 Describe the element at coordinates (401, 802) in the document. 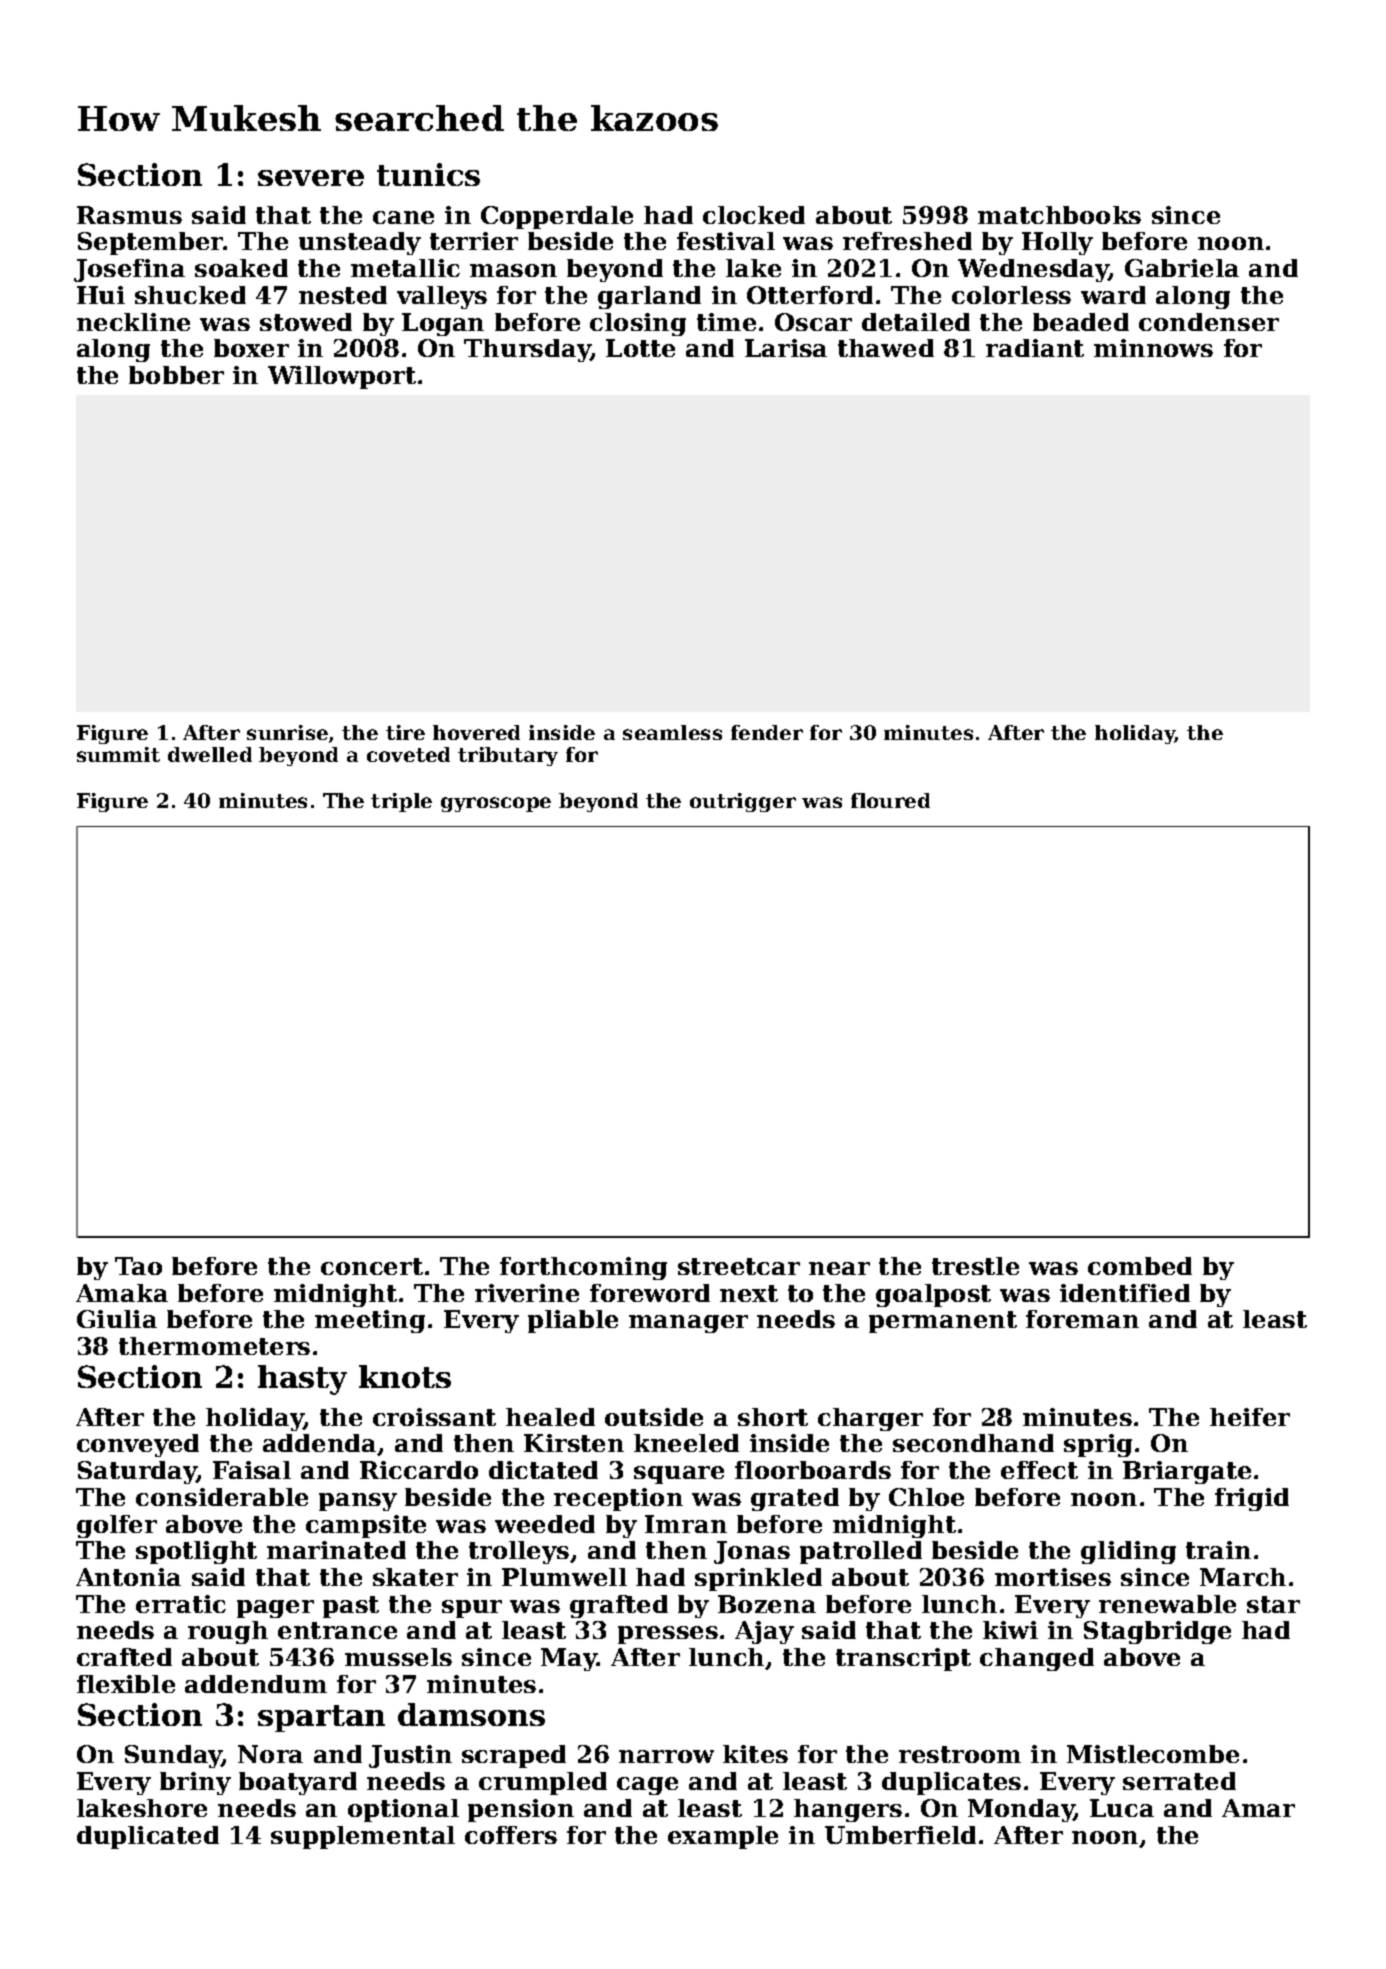

I see `triple` at that location.
